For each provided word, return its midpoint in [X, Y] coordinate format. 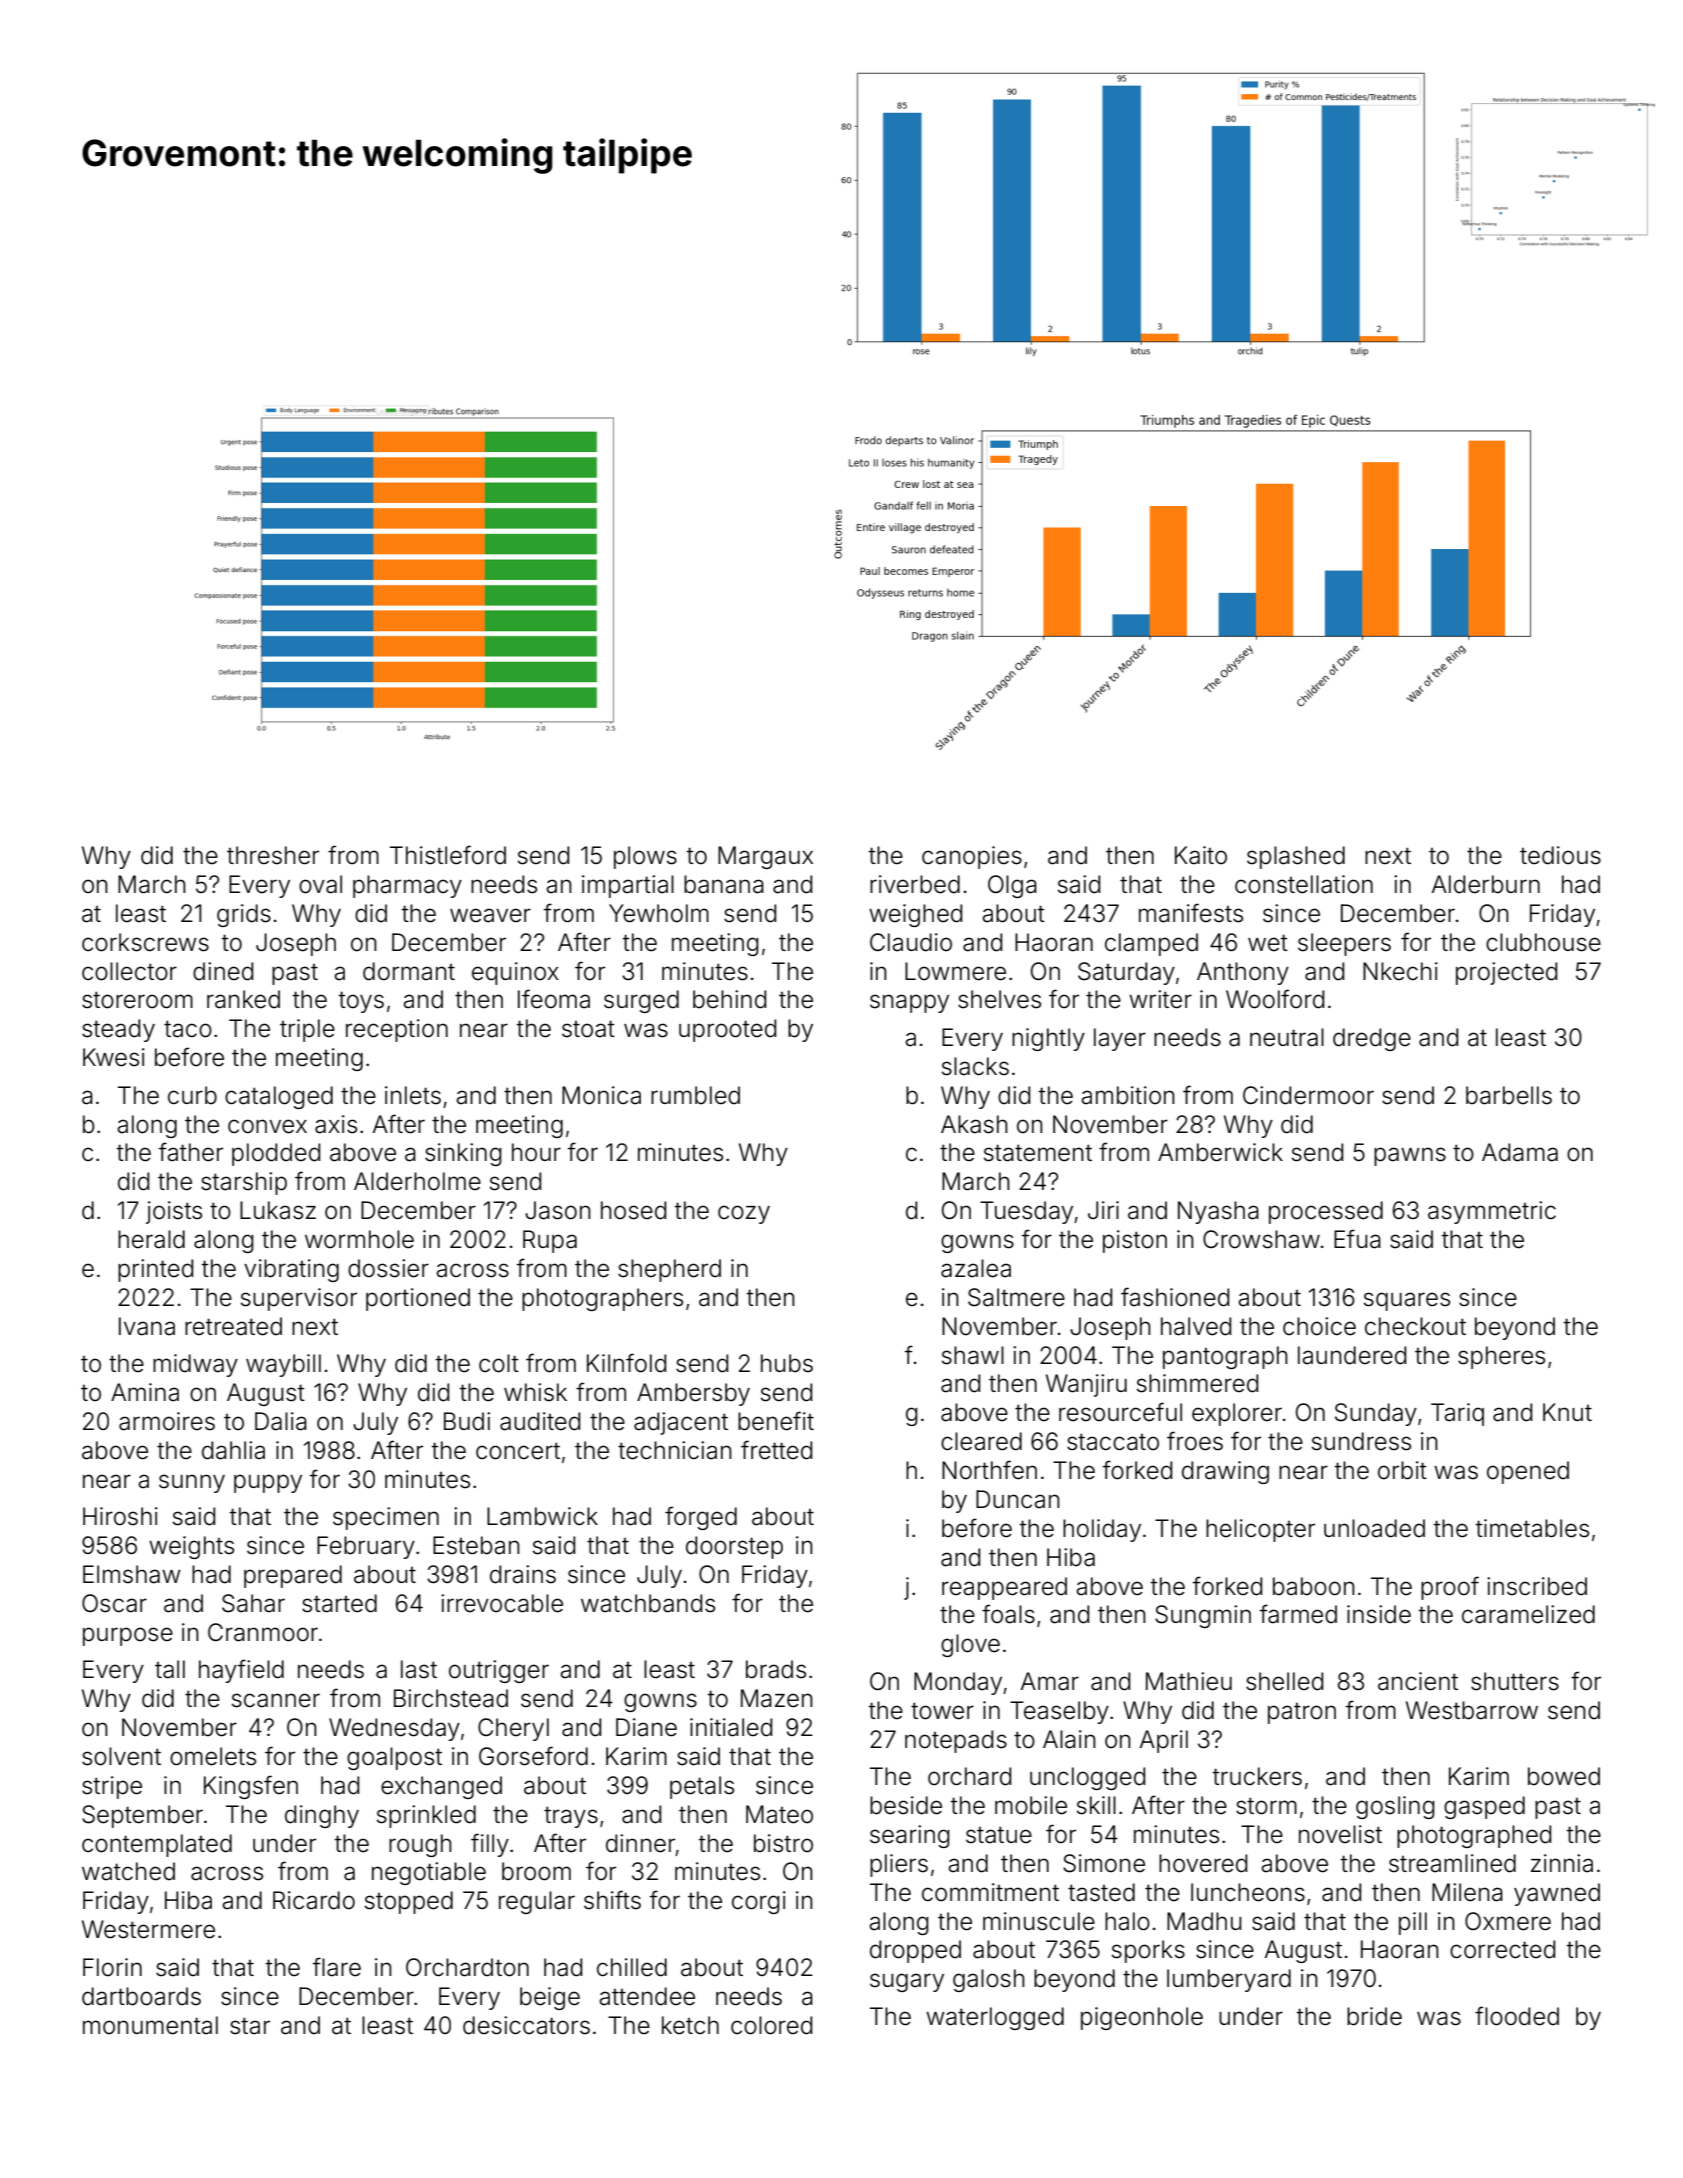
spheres [1501, 1357]
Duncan [1018, 1499]
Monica [601, 1095]
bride [1374, 2016]
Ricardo [314, 1900]
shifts [612, 1900]
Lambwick [542, 1516]
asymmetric [1492, 1212]
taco [188, 1029]
